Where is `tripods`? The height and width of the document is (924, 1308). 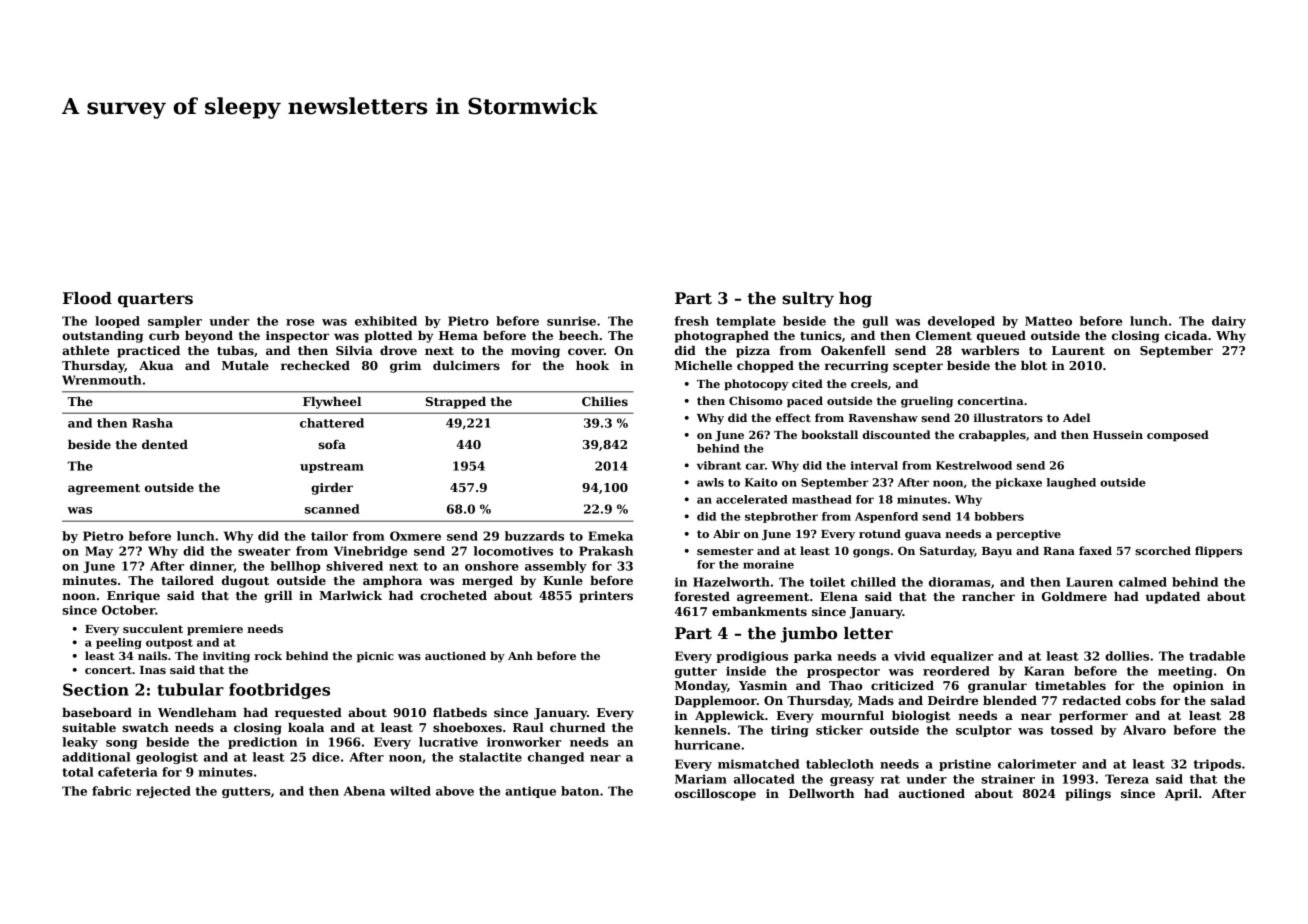
tripods is located at coordinates (1217, 765).
